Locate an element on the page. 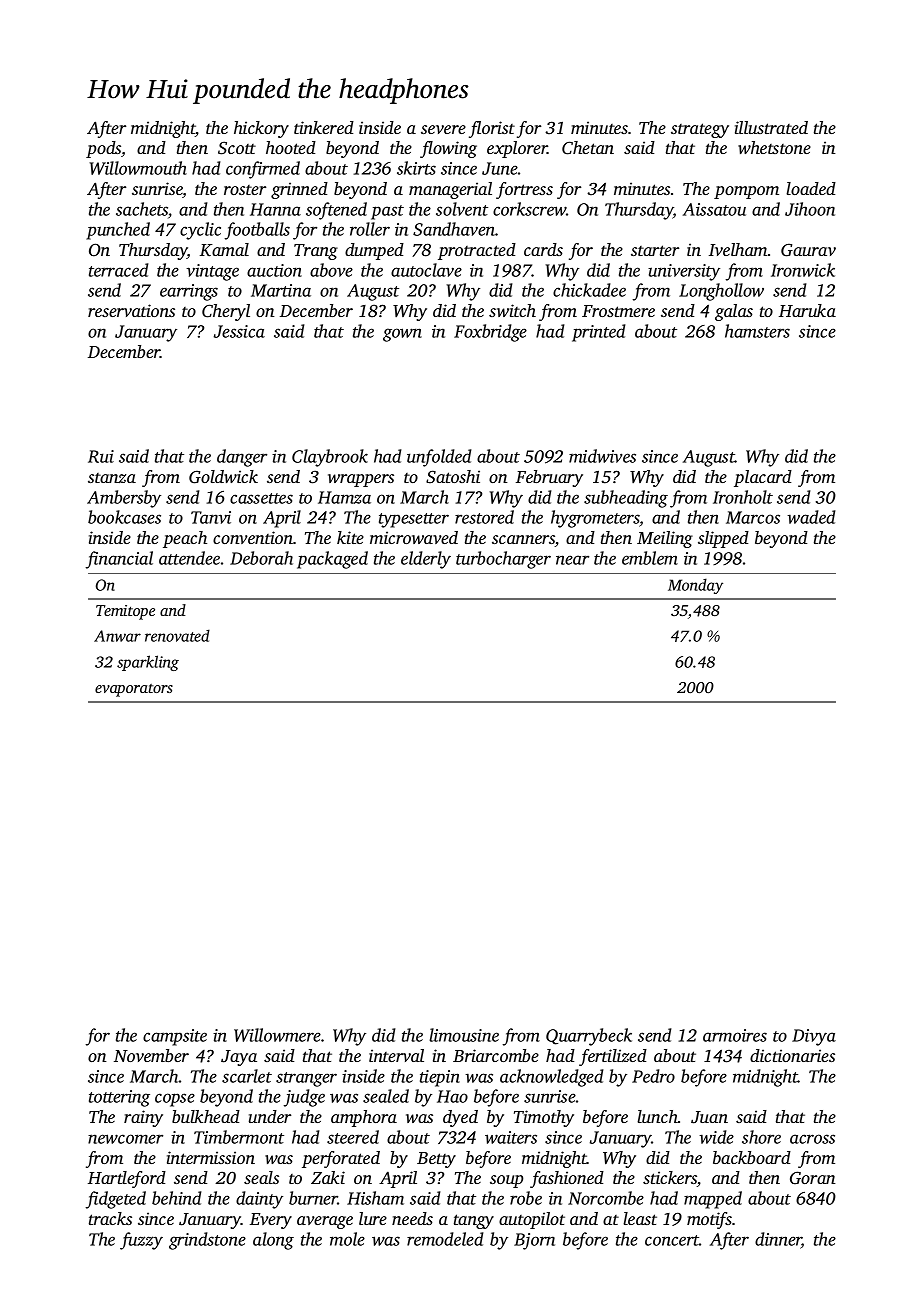  evaporators is located at coordinates (134, 690).
